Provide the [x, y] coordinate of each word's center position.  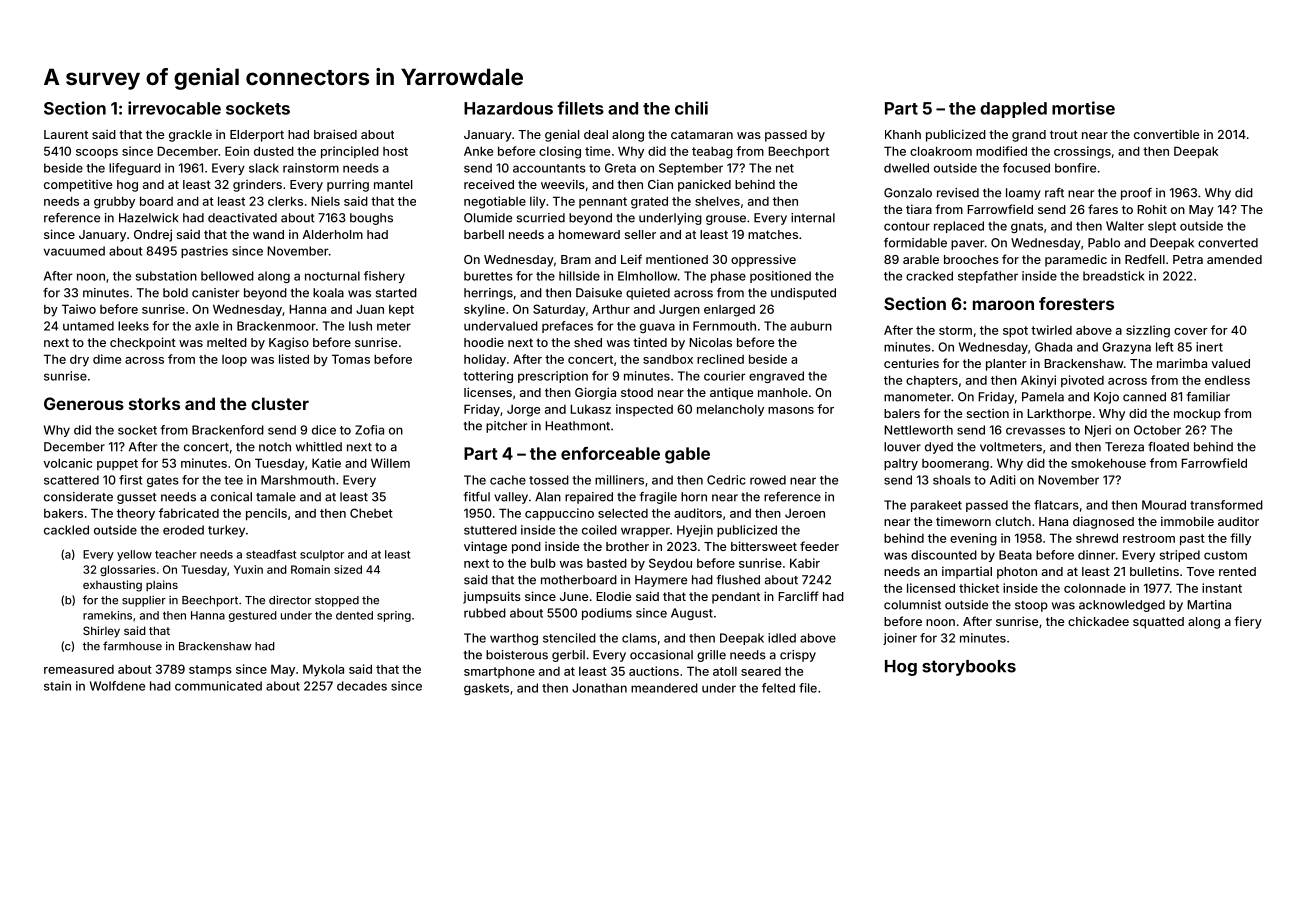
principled [350, 152]
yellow [134, 555]
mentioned [677, 259]
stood [637, 392]
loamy [1023, 194]
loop [234, 360]
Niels [325, 201]
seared [761, 671]
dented [354, 615]
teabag [712, 152]
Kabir [805, 563]
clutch [1013, 521]
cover [1191, 331]
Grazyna [1126, 348]
